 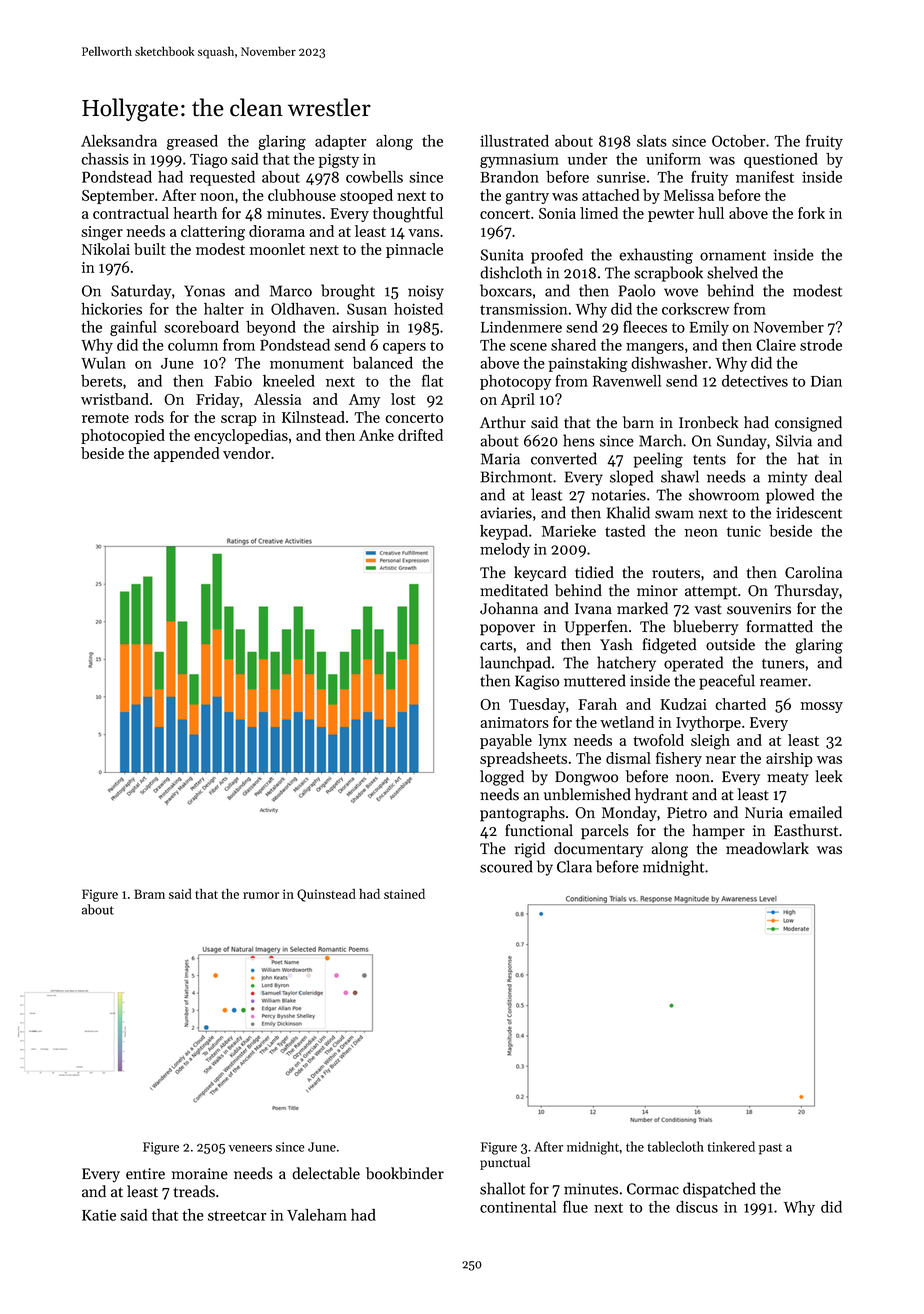 What do you see at coordinates (302, 195) in the page?
I see `clubhouse` at bounding box center [302, 195].
